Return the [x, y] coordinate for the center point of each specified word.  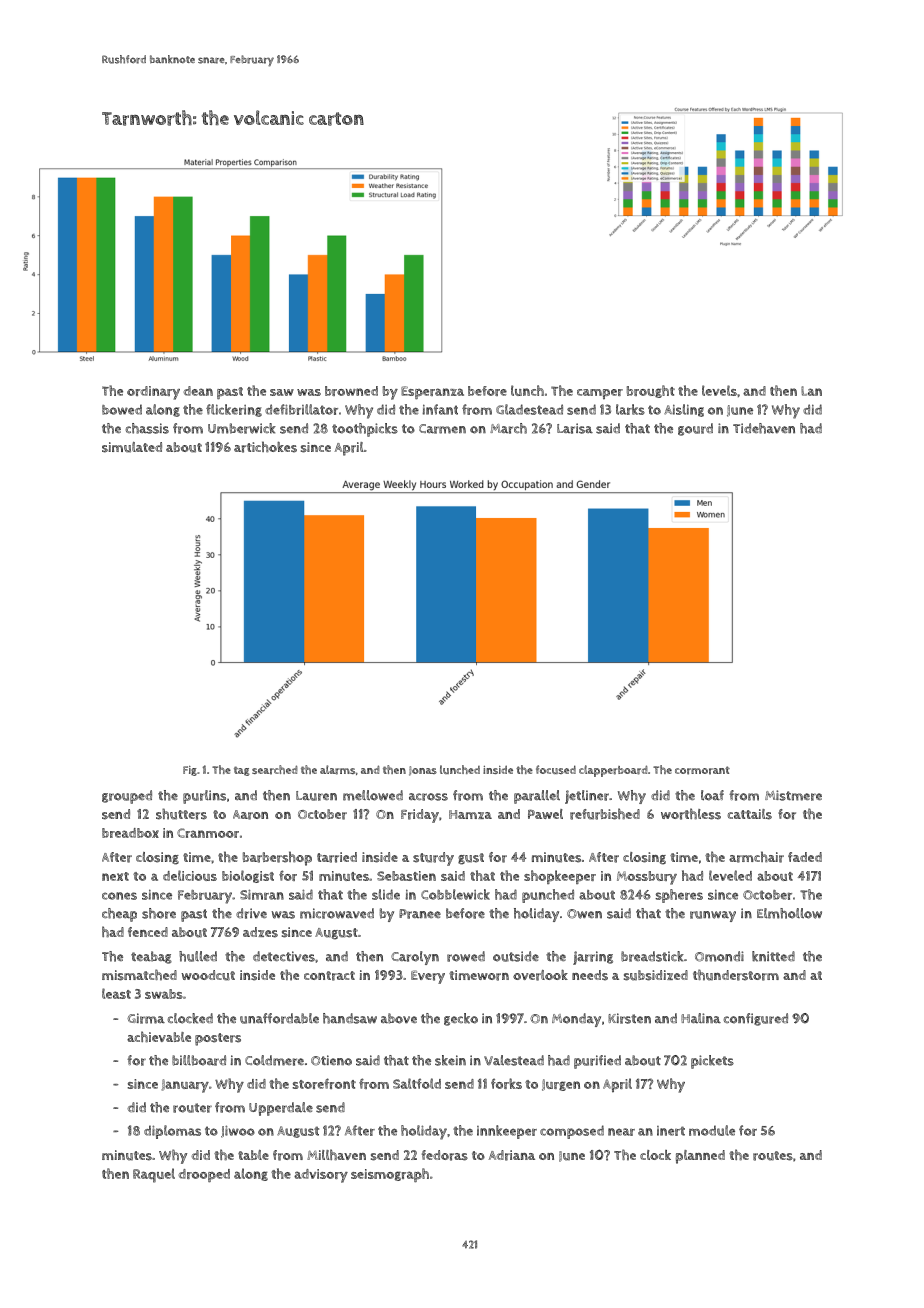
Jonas [423, 771]
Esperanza [432, 392]
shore [159, 913]
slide [386, 894]
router [192, 1108]
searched [275, 770]
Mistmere [793, 795]
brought [651, 391]
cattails [749, 814]
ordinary [153, 393]
